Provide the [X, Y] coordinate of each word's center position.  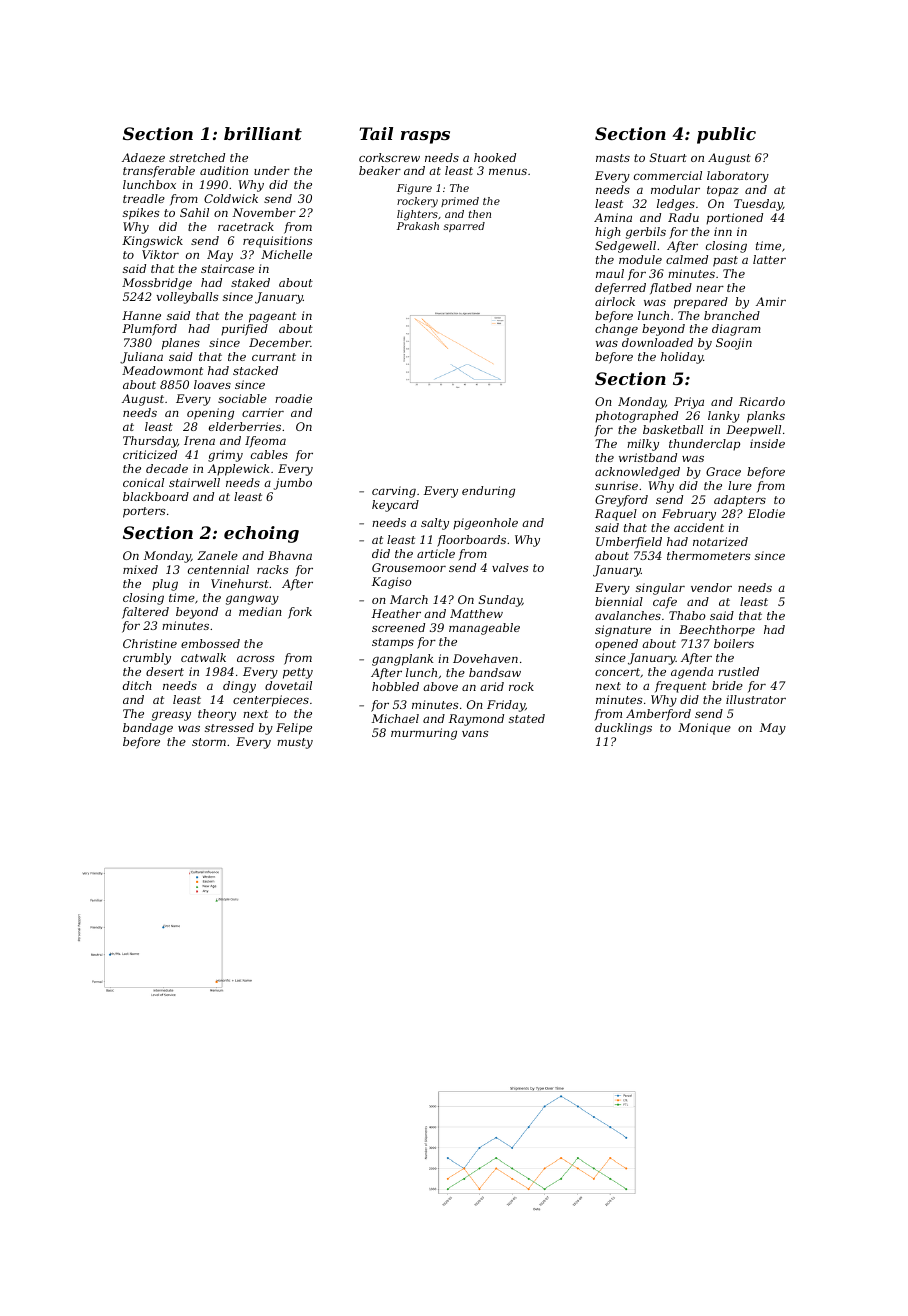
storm [209, 742]
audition [224, 170]
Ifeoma [265, 442]
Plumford [149, 330]
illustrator [756, 699]
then [480, 214]
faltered [145, 613]
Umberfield [629, 543]
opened [616, 645]
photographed [636, 417]
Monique [704, 729]
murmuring [424, 734]
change [616, 330]
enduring [488, 492]
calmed [687, 259]
